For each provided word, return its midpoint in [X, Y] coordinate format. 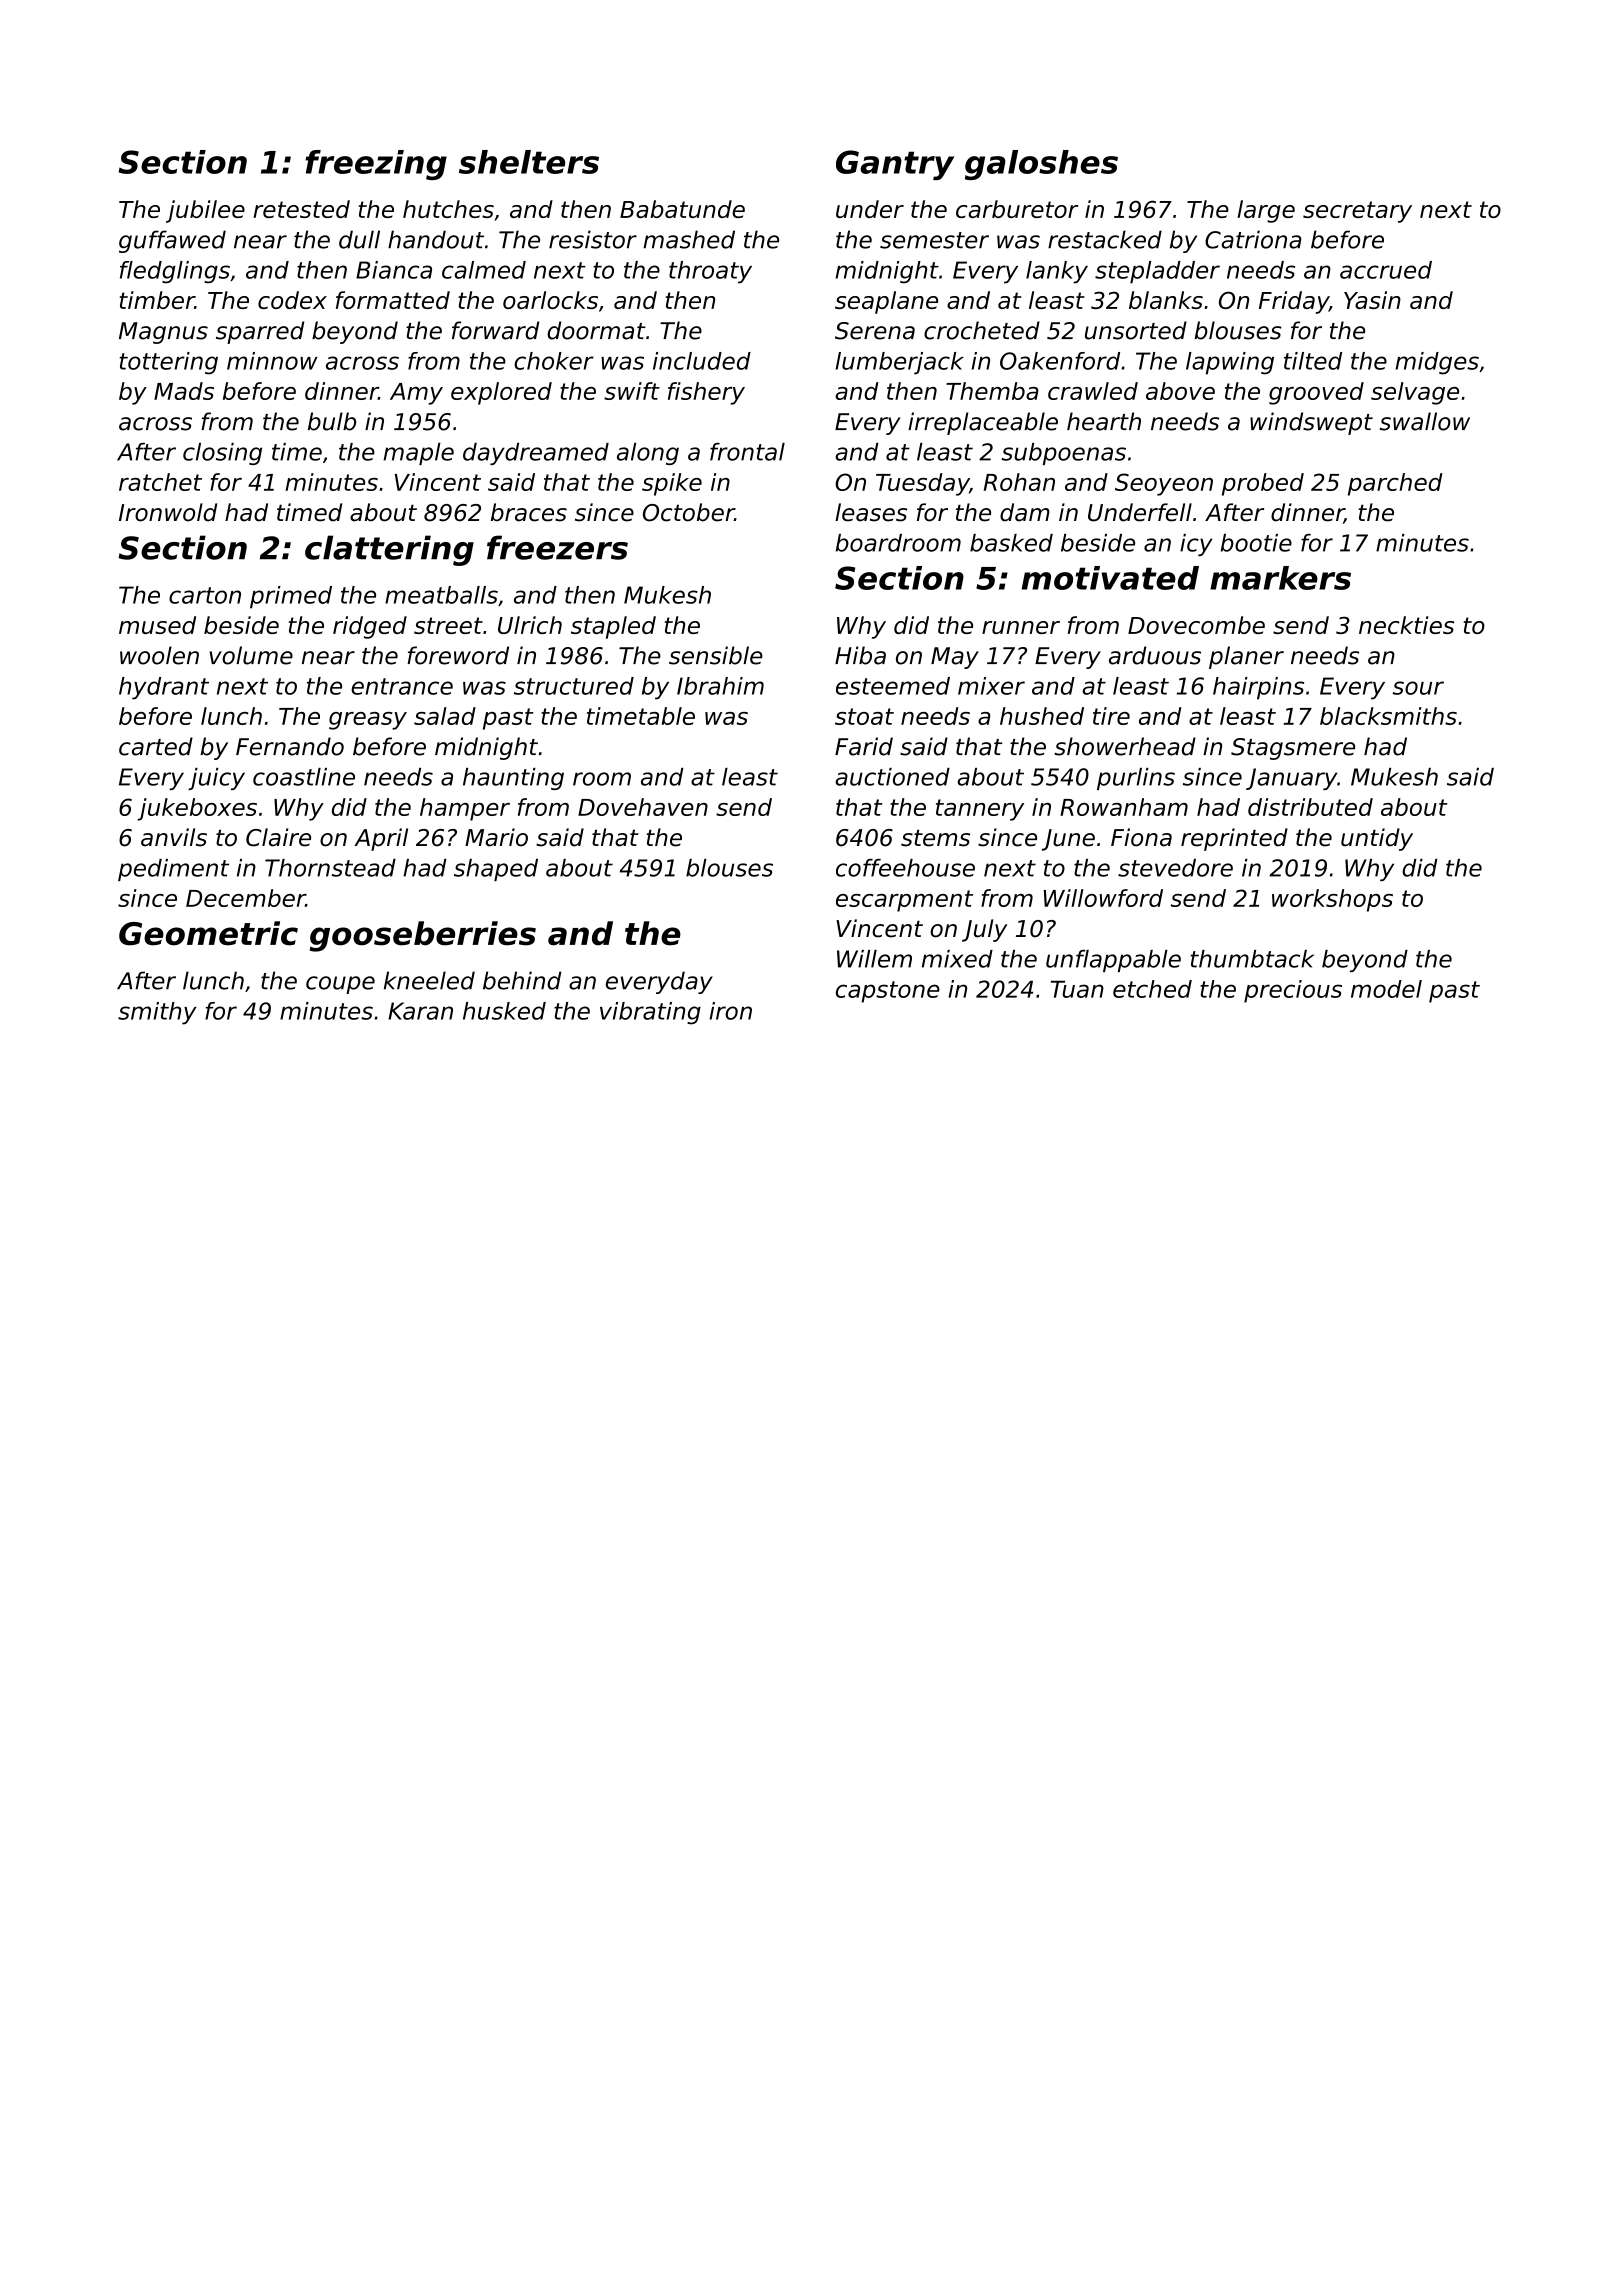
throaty [710, 272]
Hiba [860, 655]
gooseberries [423, 936]
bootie [1256, 543]
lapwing [1230, 363]
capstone [888, 992]
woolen [159, 655]
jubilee [205, 211]
